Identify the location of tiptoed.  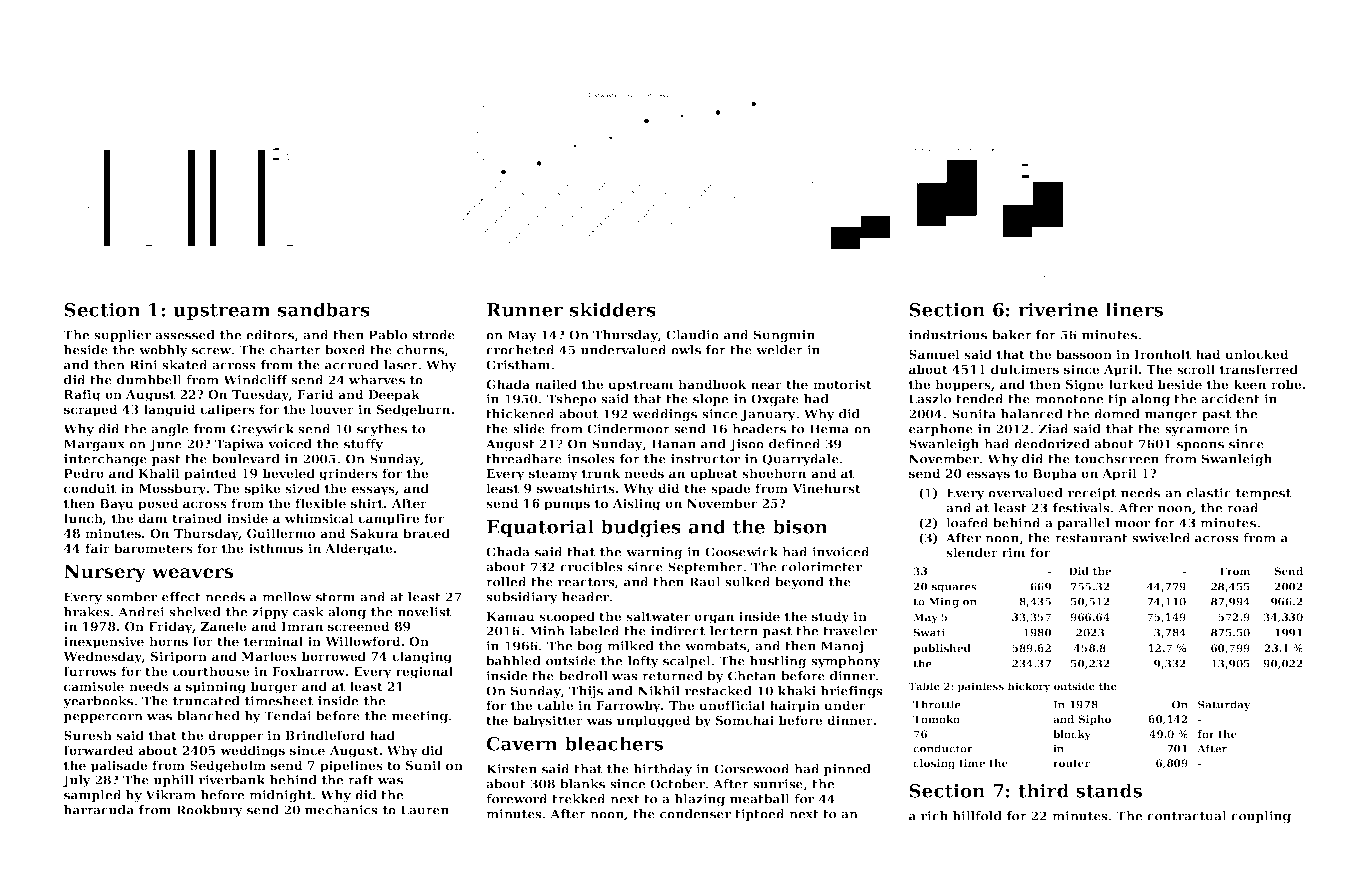
(760, 815).
